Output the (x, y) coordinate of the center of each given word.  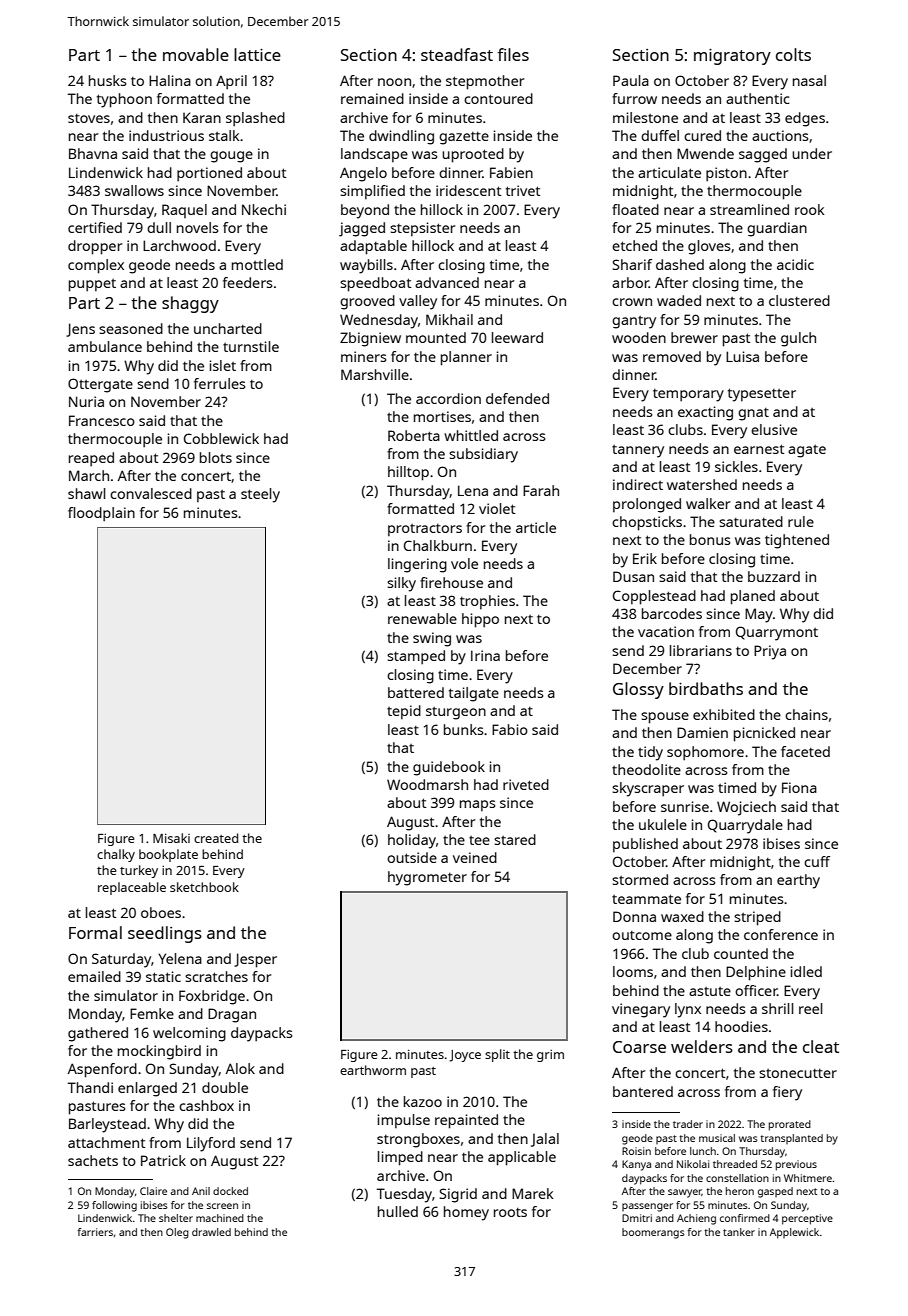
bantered (643, 1091)
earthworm (373, 1070)
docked (230, 1191)
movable (196, 54)
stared (515, 839)
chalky (116, 855)
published (645, 845)
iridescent (468, 190)
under (812, 153)
